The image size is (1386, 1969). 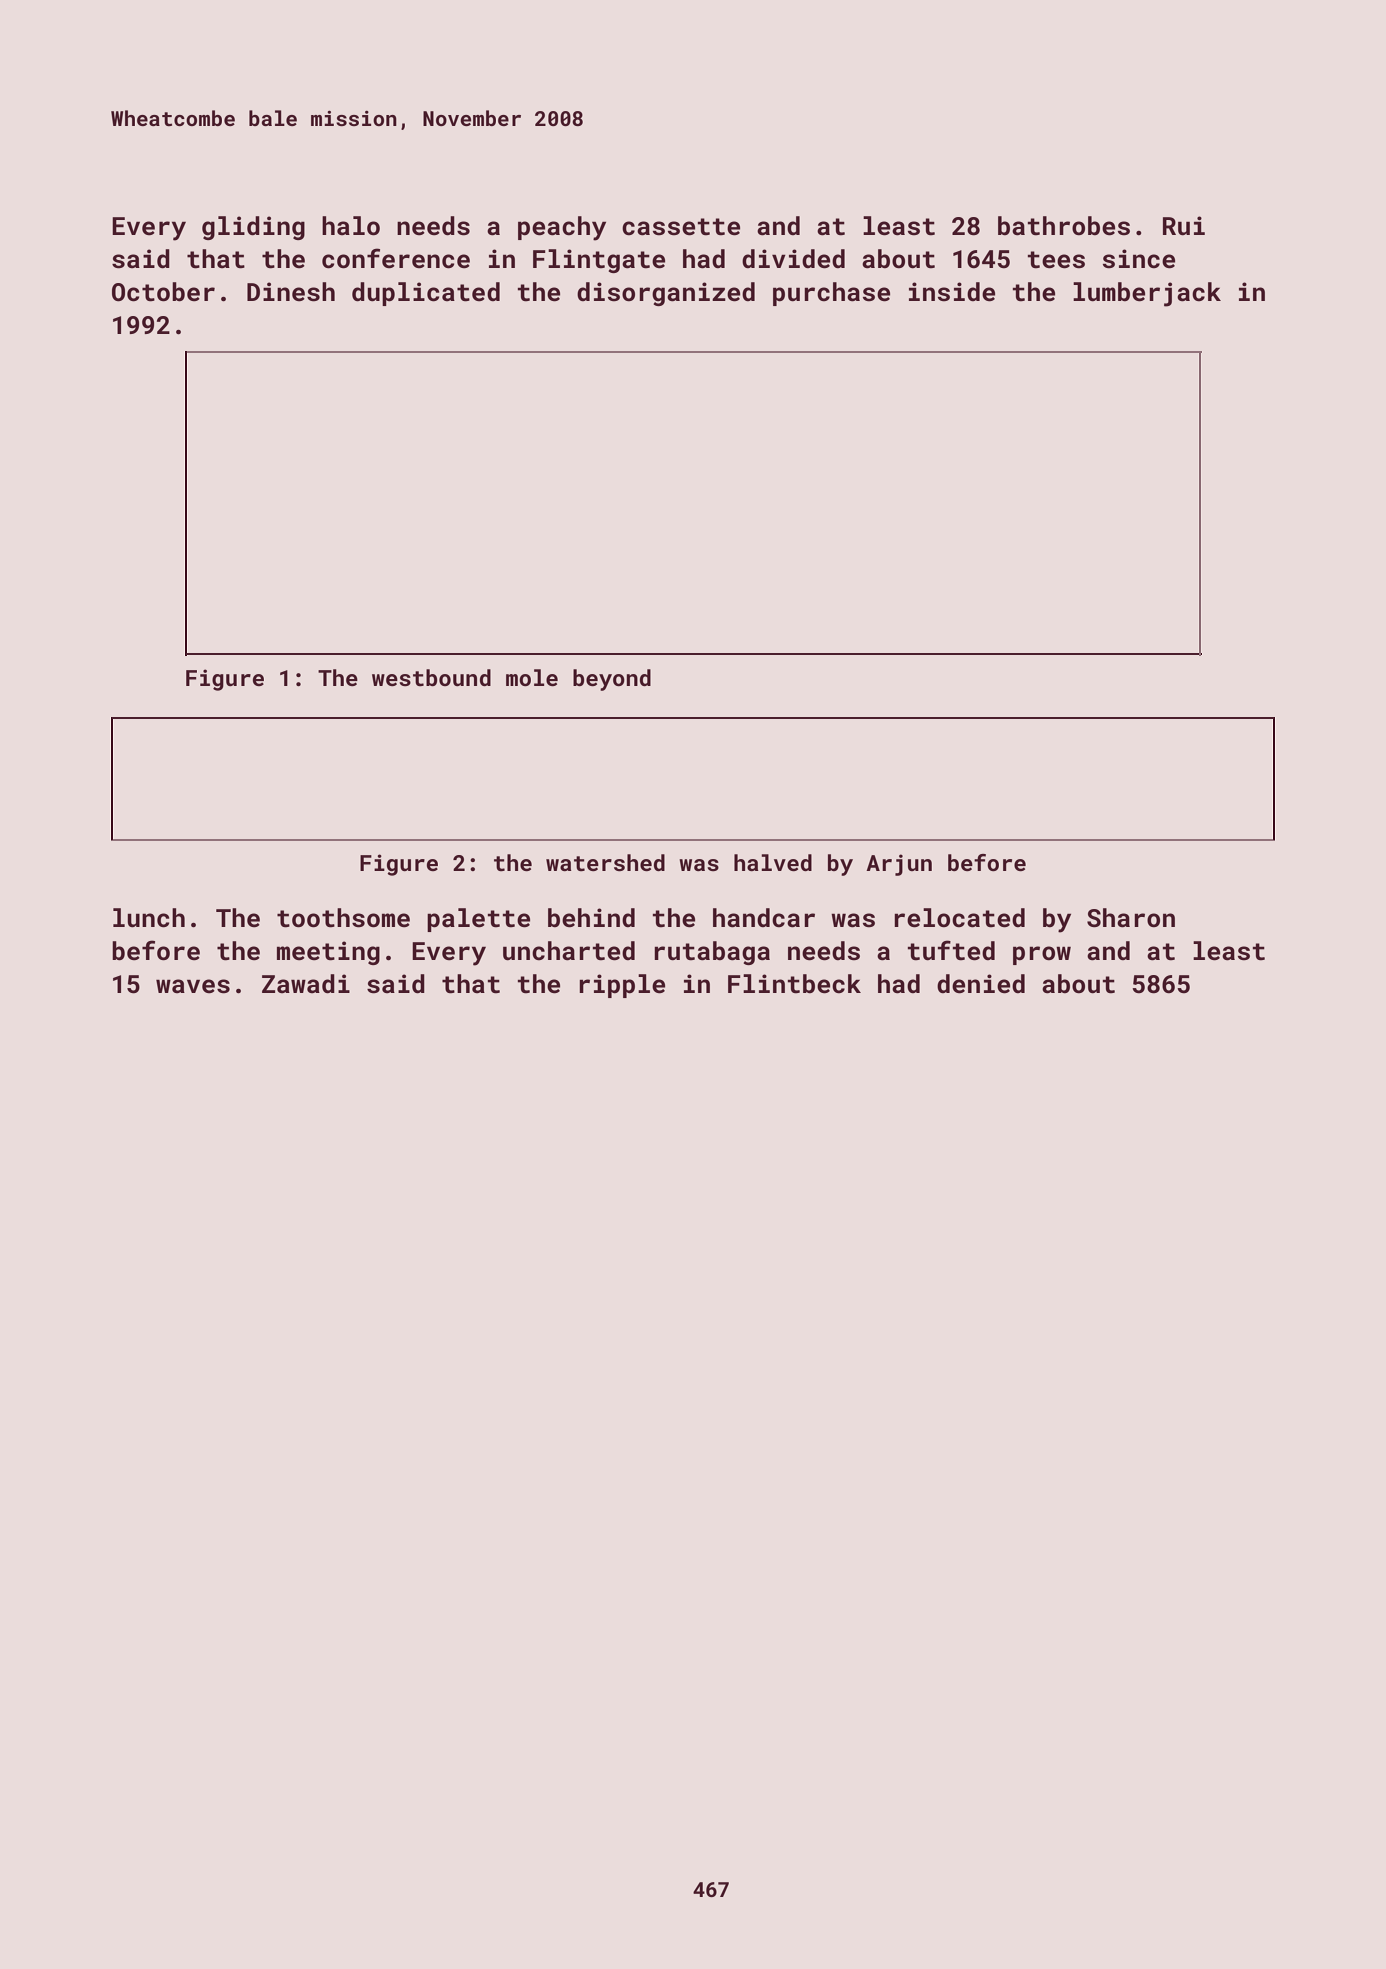 I want to click on waves, so click(x=193, y=986).
